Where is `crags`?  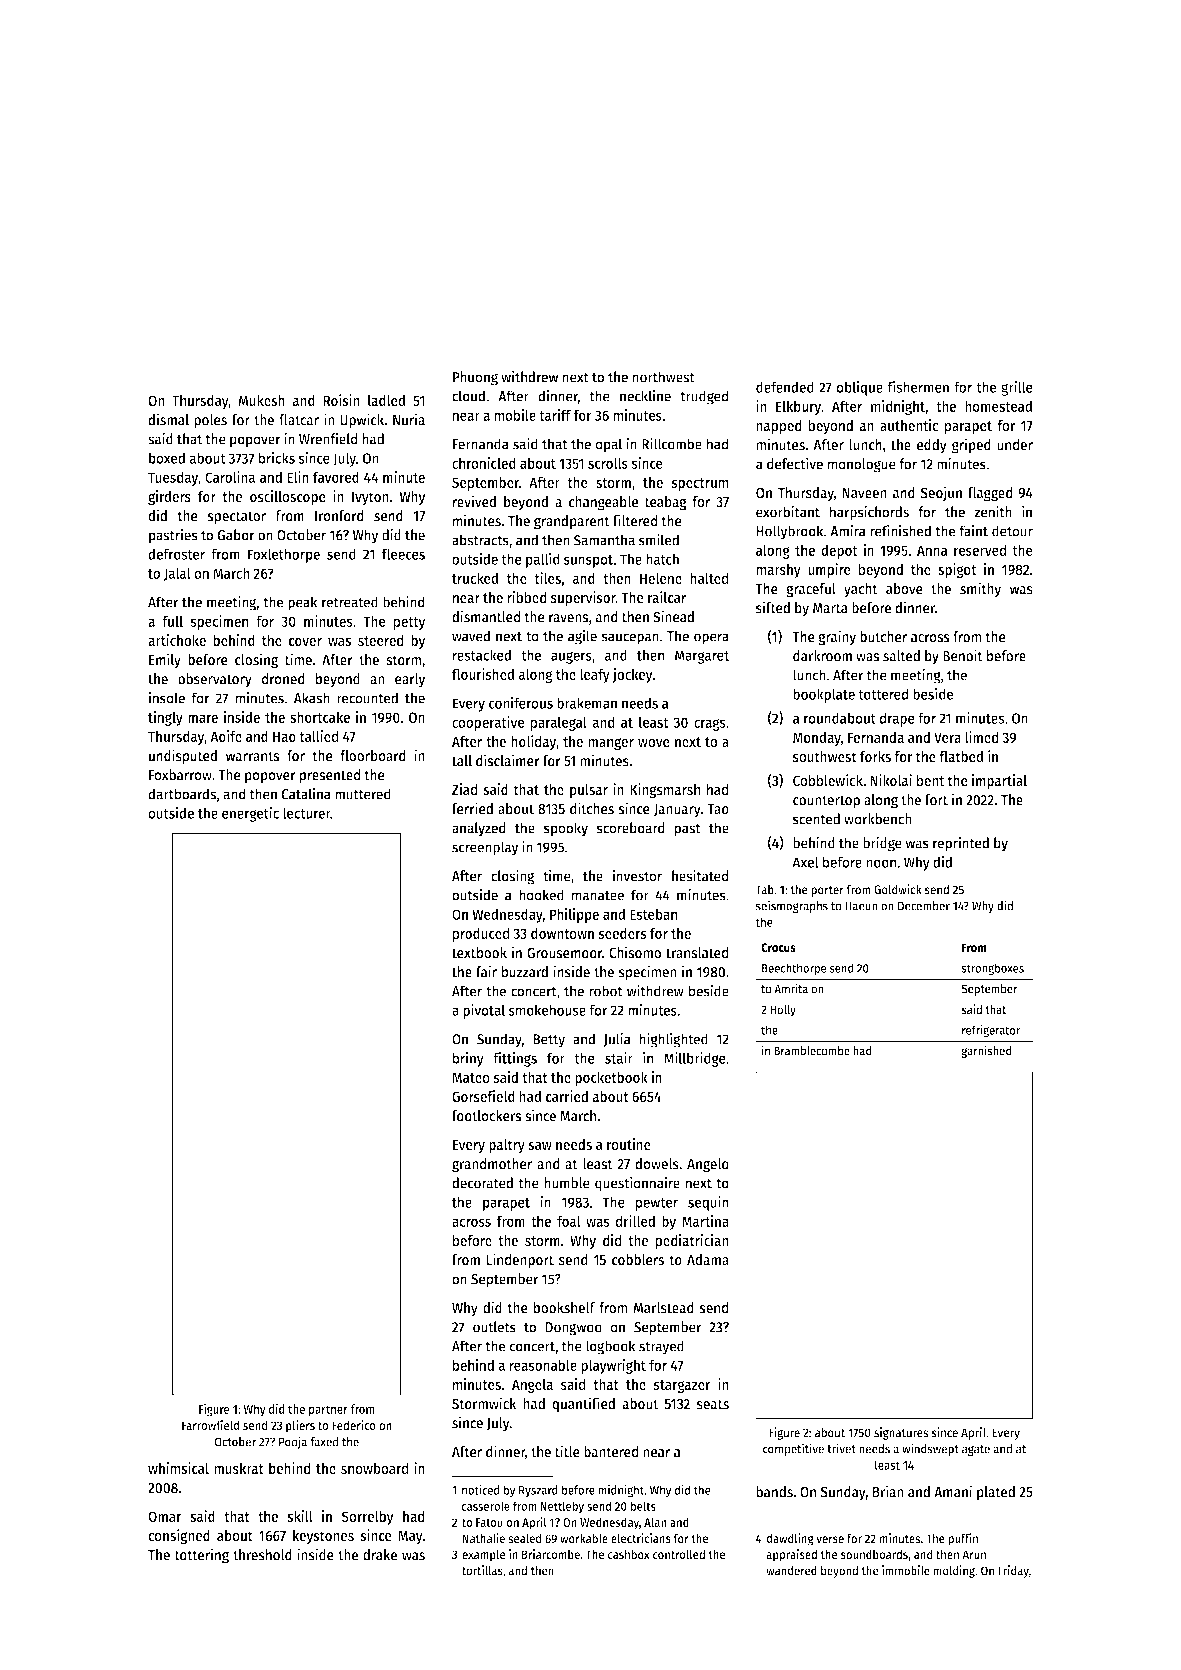 crags is located at coordinates (710, 725).
